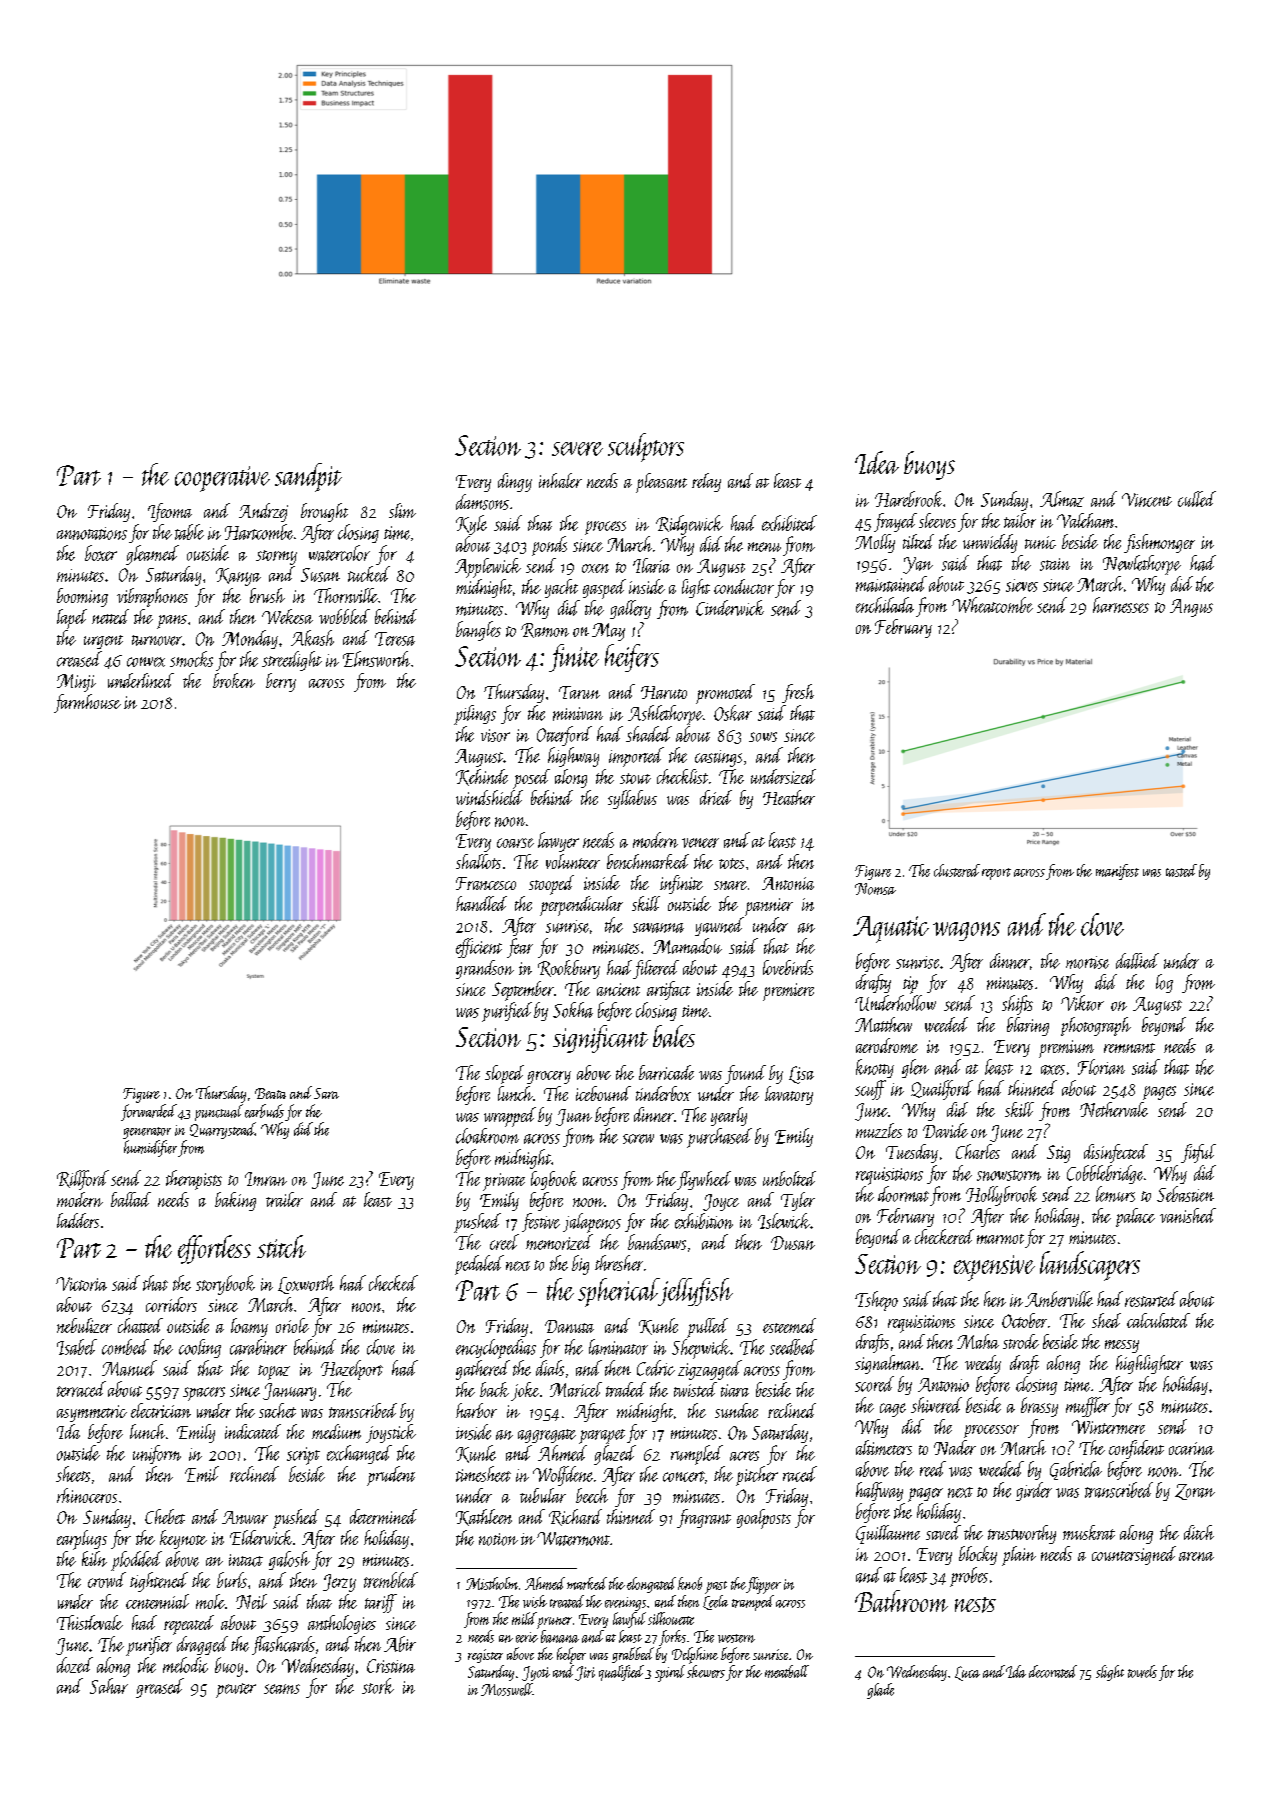 The height and width of the image is (1796, 1270). Describe the element at coordinates (793, 1347) in the image. I see `seedbed` at that location.
